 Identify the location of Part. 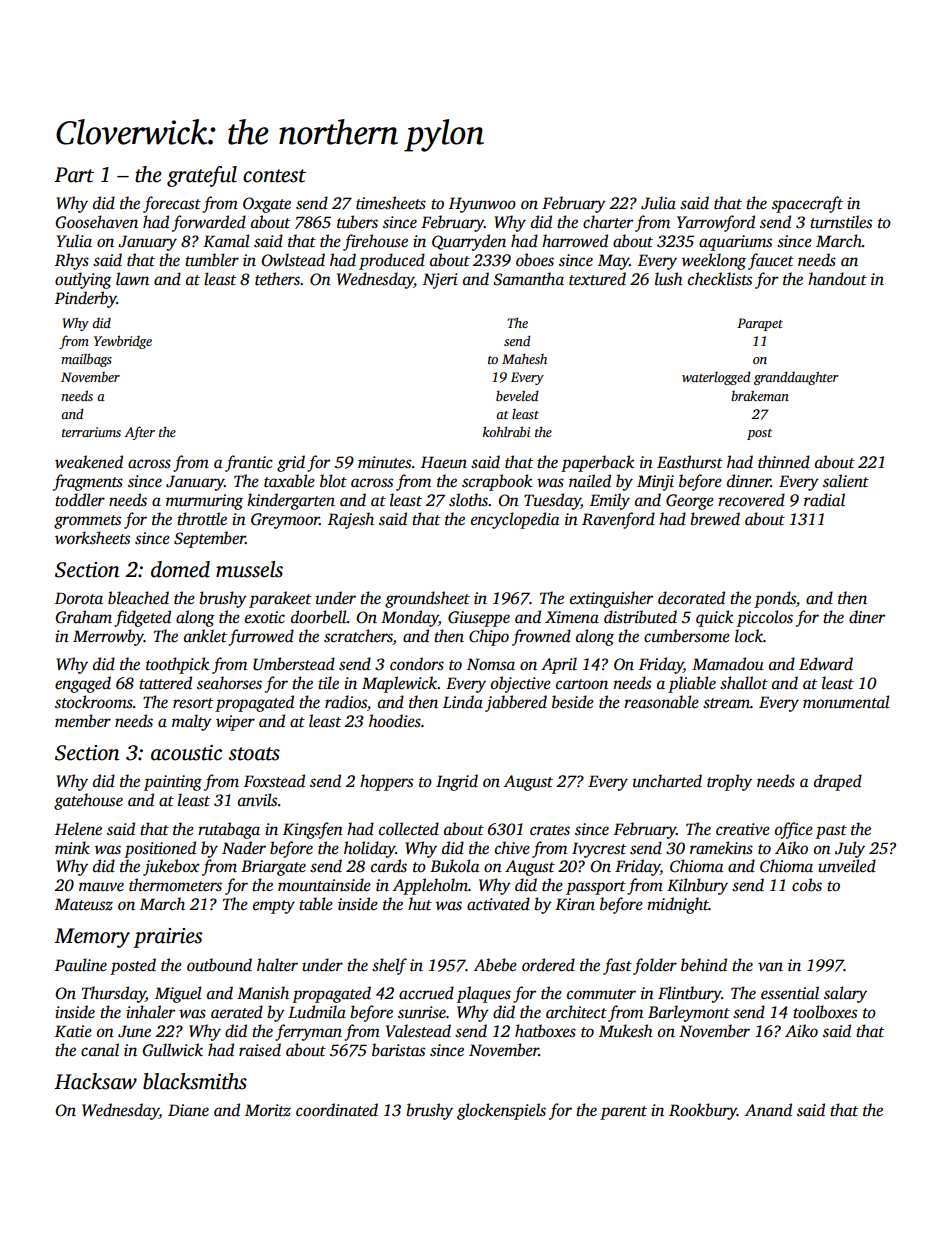
(74, 175).
